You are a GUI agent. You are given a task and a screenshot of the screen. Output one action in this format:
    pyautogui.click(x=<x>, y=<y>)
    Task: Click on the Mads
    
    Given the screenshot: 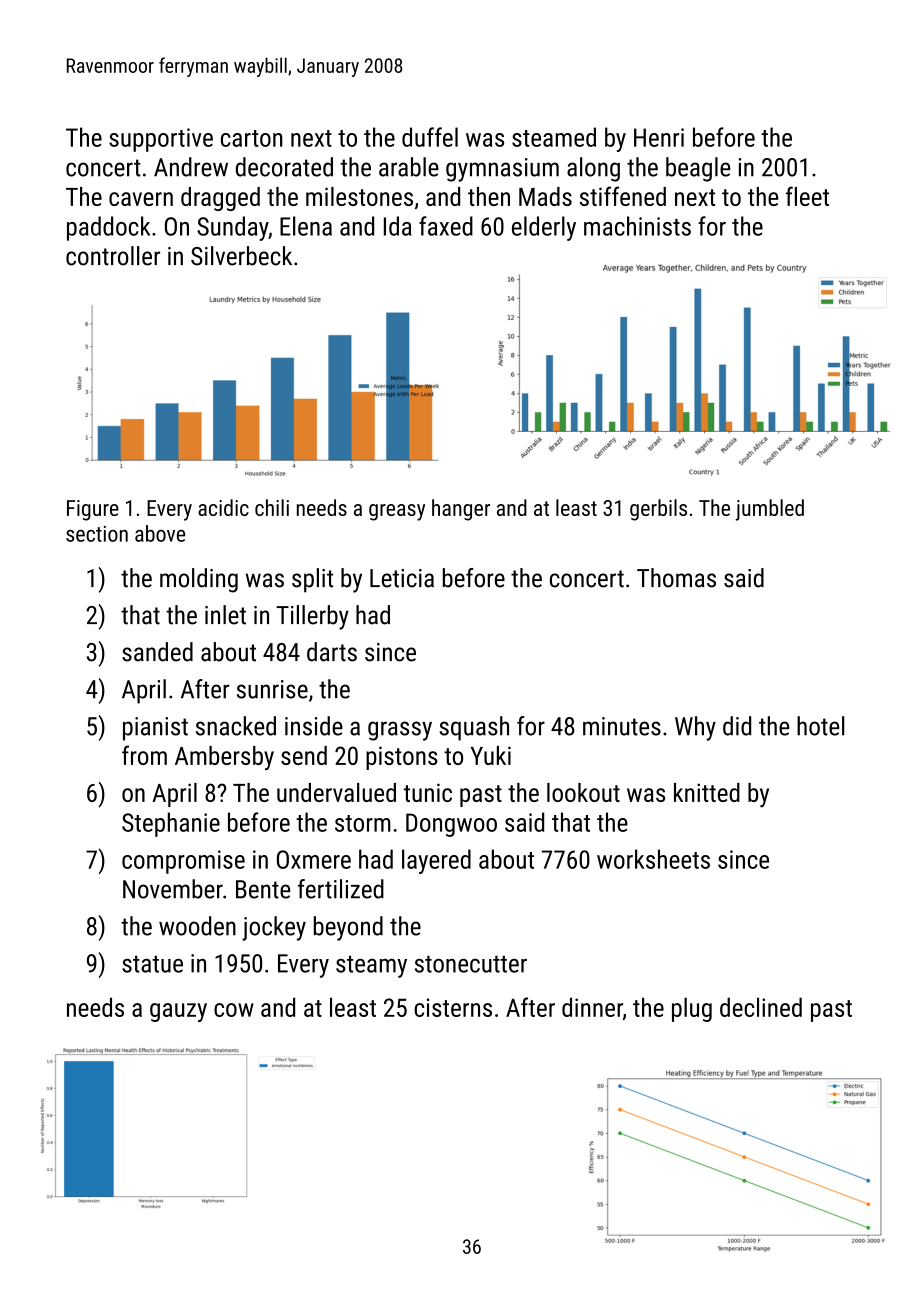 What is the action you would take?
    pyautogui.click(x=545, y=196)
